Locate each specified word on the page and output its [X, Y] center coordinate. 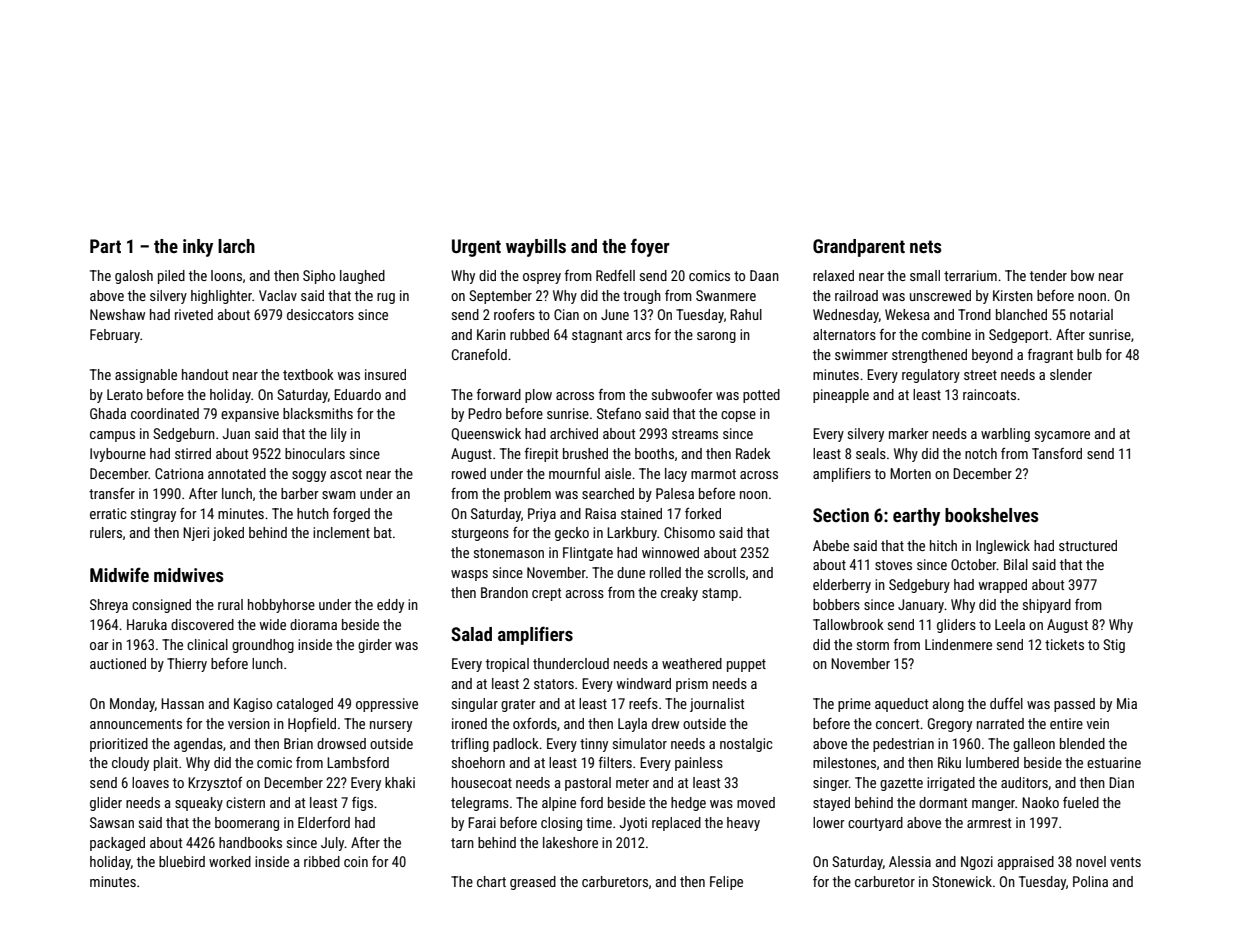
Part [105, 246]
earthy [916, 517]
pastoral [588, 784]
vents [1125, 862]
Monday [132, 705]
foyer [650, 247]
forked [703, 513]
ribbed [322, 861]
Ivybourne [118, 455]
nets [925, 246]
